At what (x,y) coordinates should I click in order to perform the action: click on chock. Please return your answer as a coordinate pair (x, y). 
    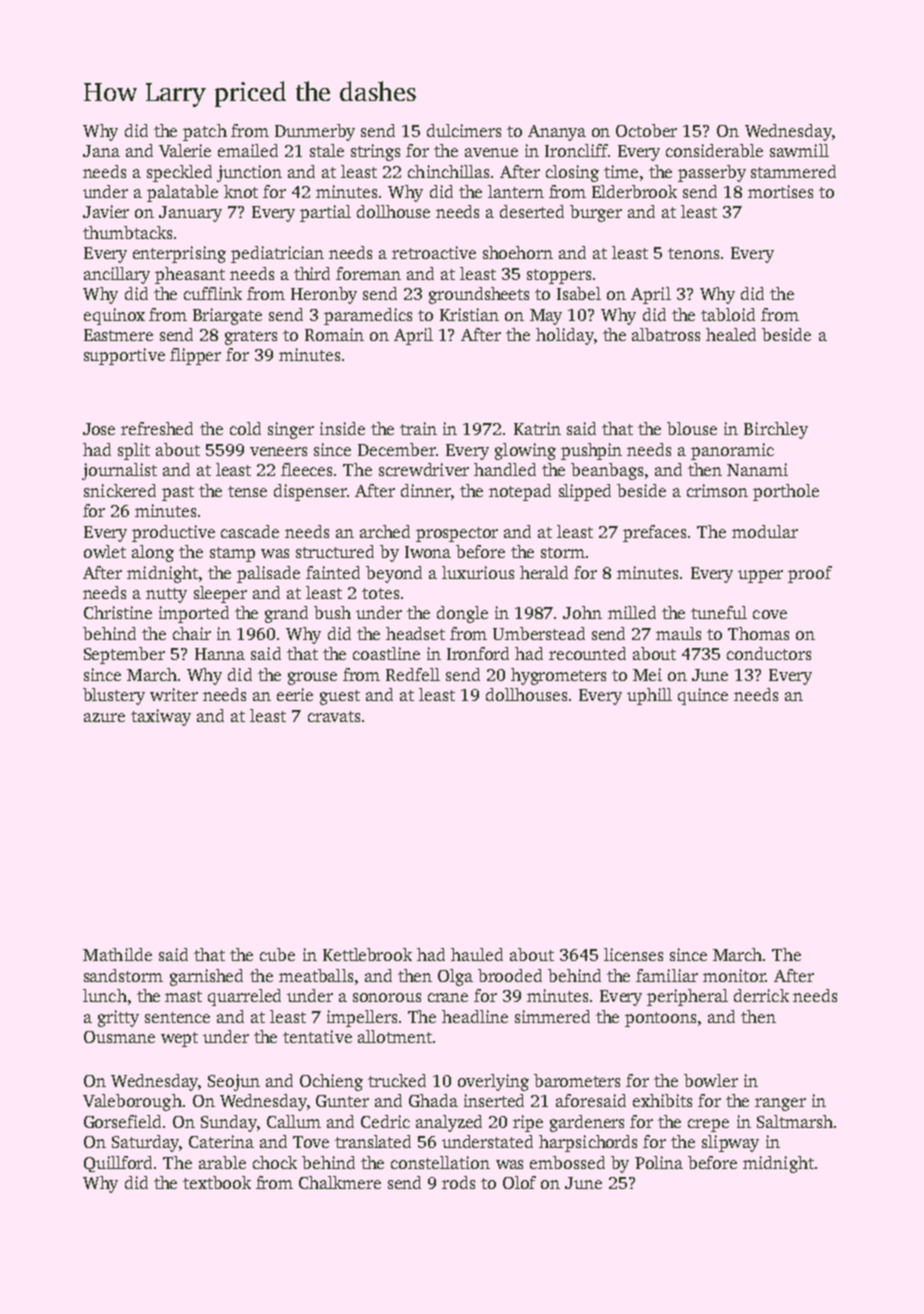
    Looking at the image, I should click on (275, 1162).
